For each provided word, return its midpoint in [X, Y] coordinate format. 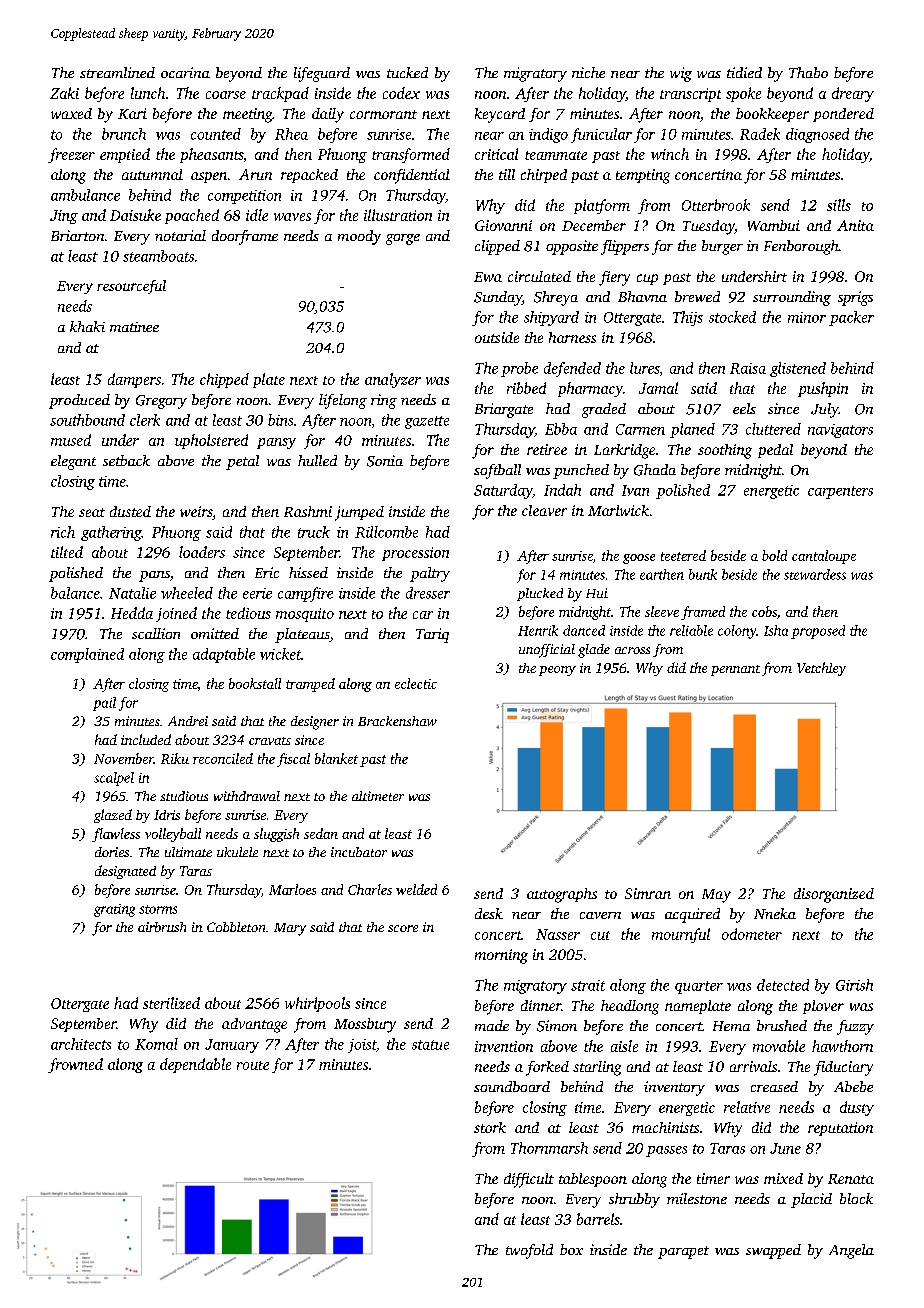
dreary [853, 94]
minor [807, 317]
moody [359, 237]
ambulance [85, 195]
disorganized [834, 895]
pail [104, 704]
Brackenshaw [397, 721]
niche [588, 72]
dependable [195, 1065]
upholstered [211, 441]
